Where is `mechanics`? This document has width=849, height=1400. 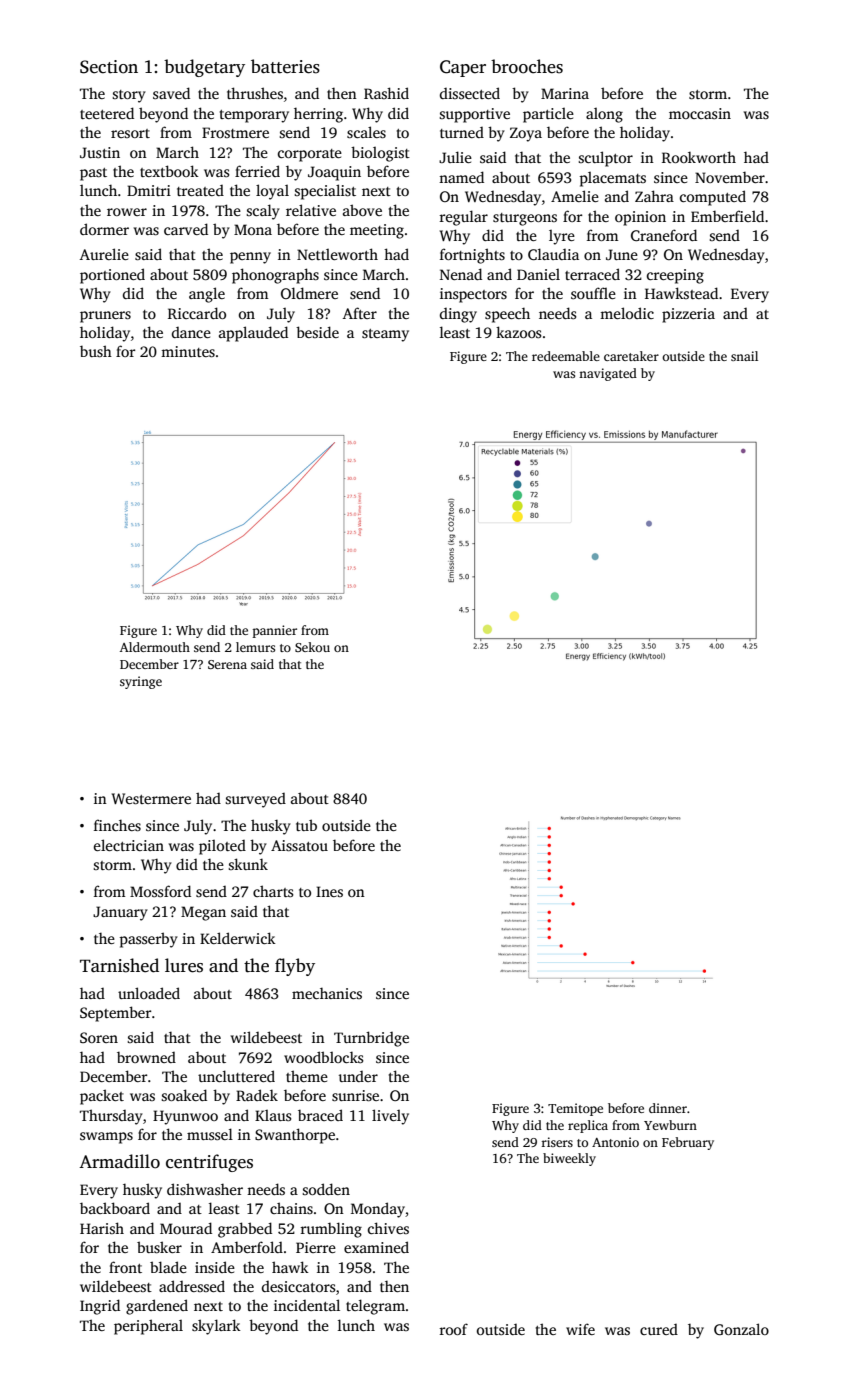 mechanics is located at coordinates (327, 993).
